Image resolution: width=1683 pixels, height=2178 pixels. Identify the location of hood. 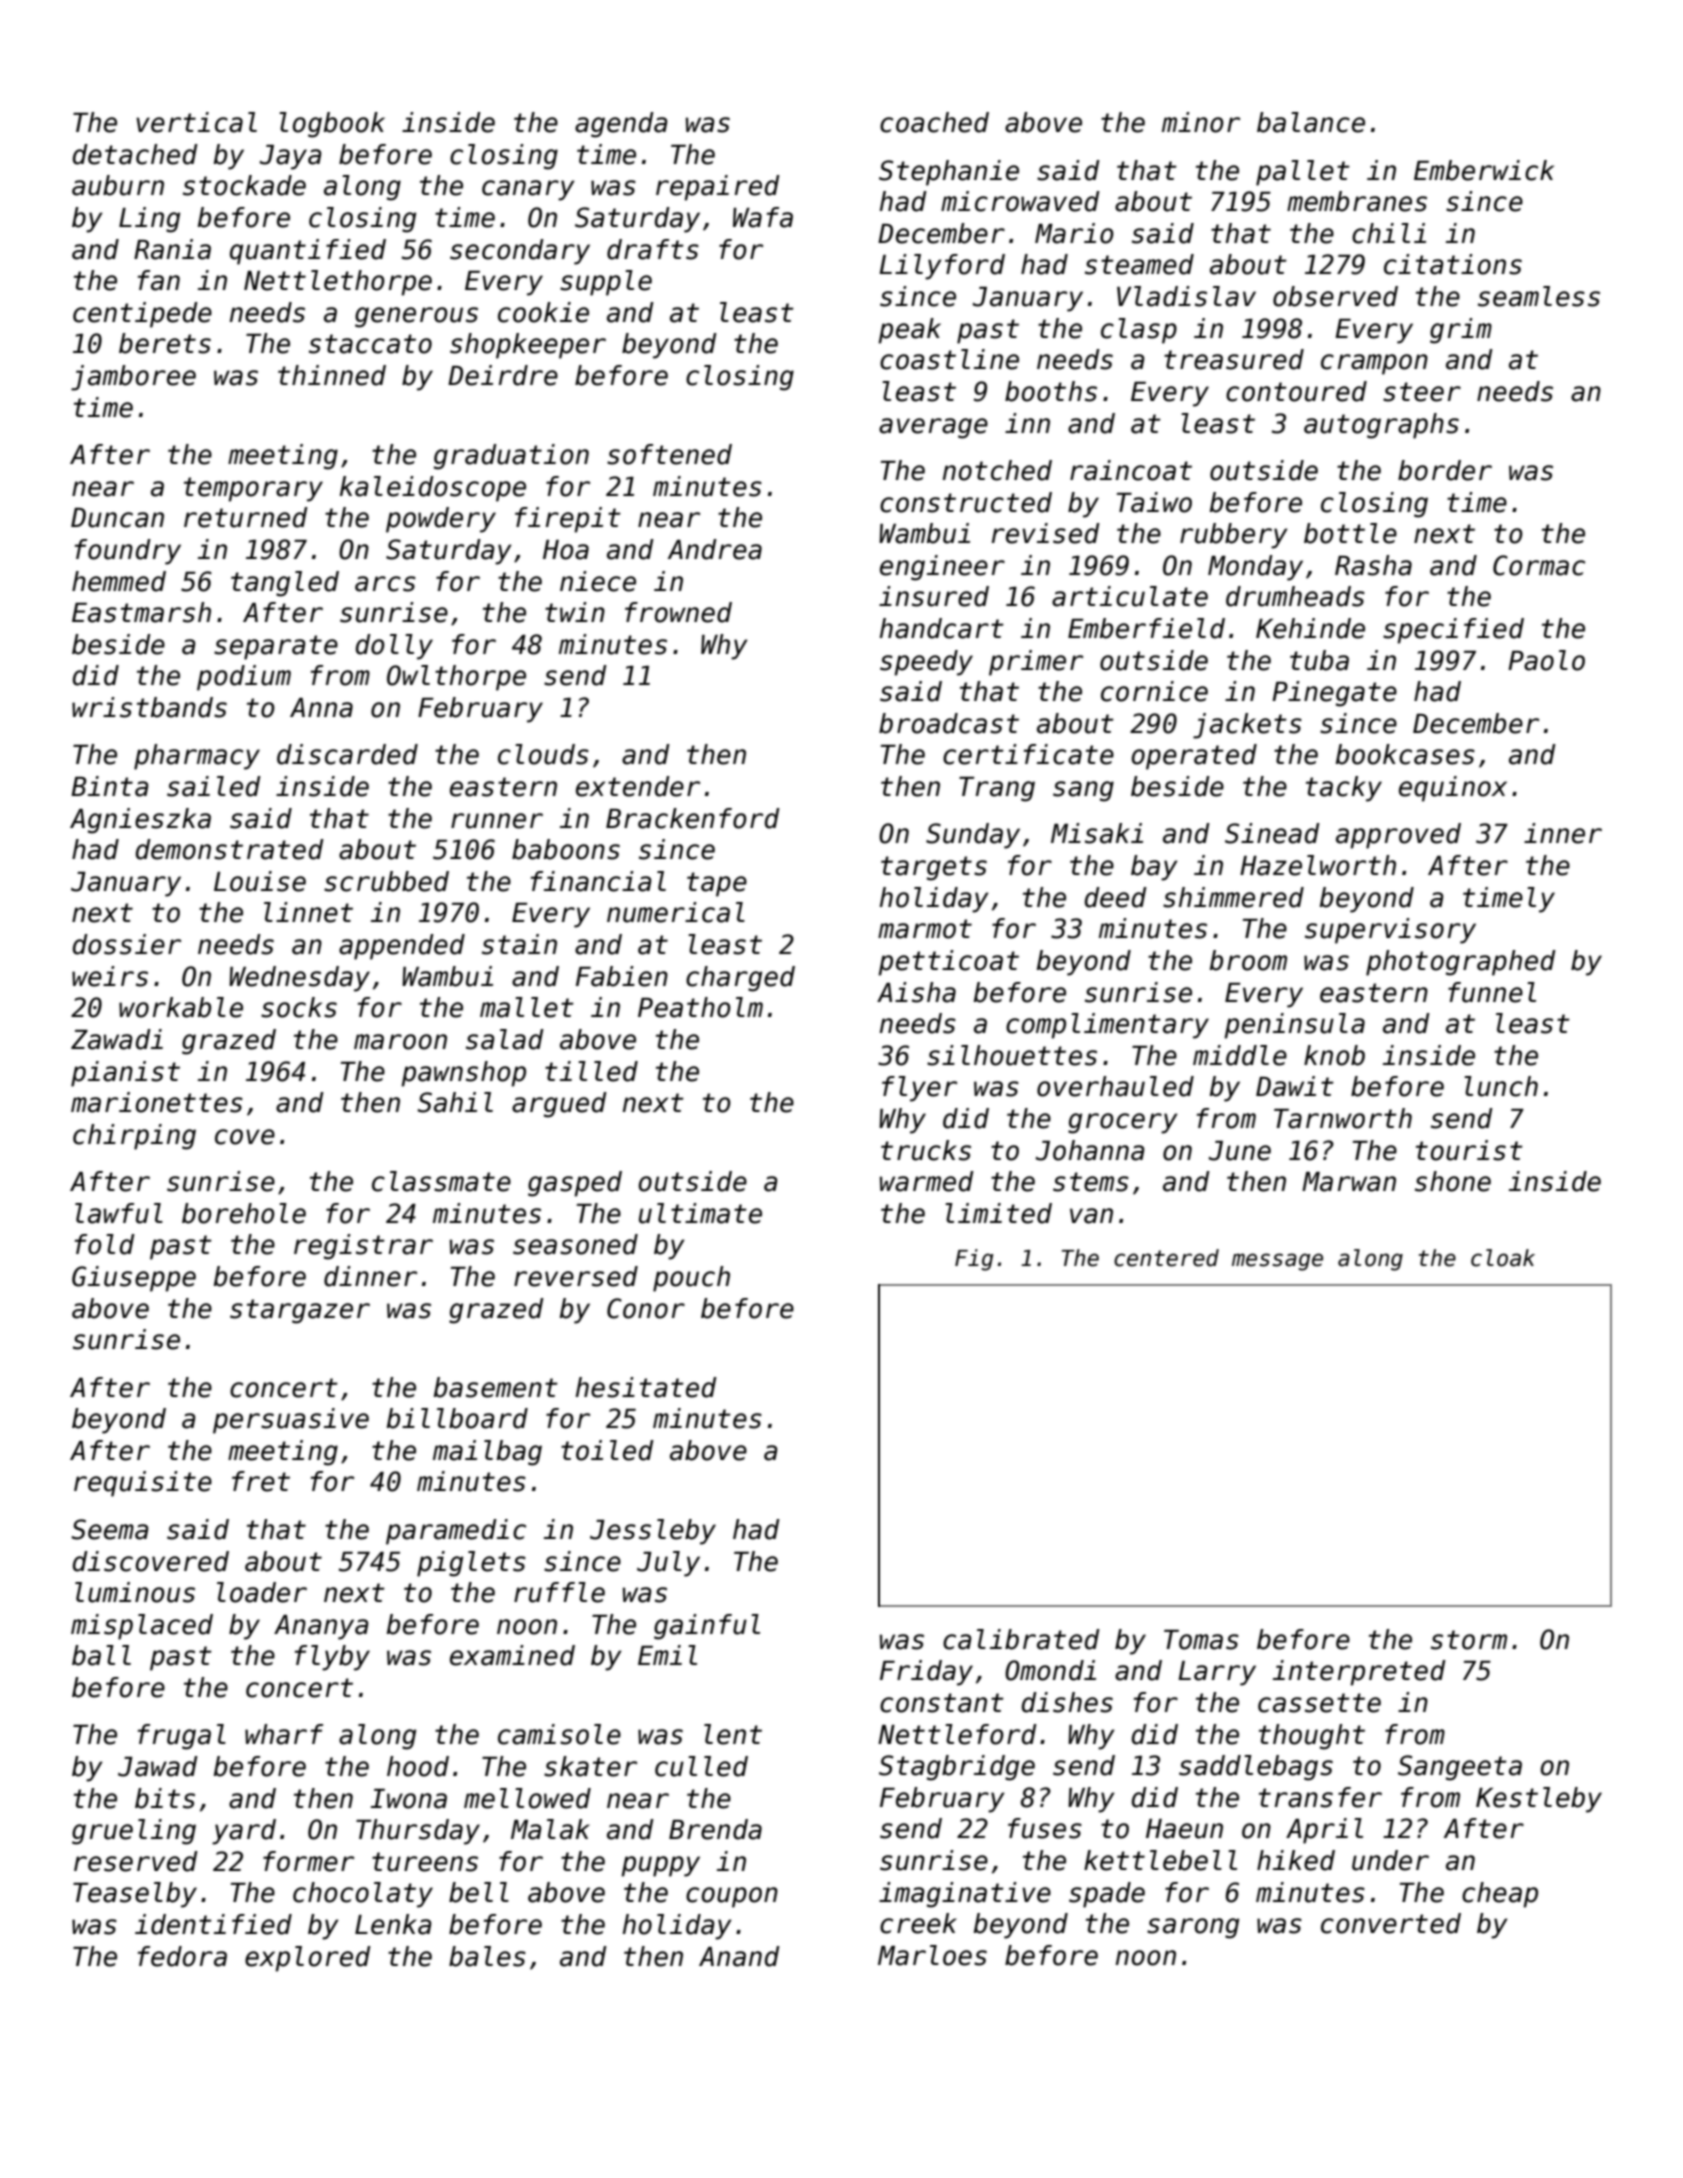
(418, 1766).
